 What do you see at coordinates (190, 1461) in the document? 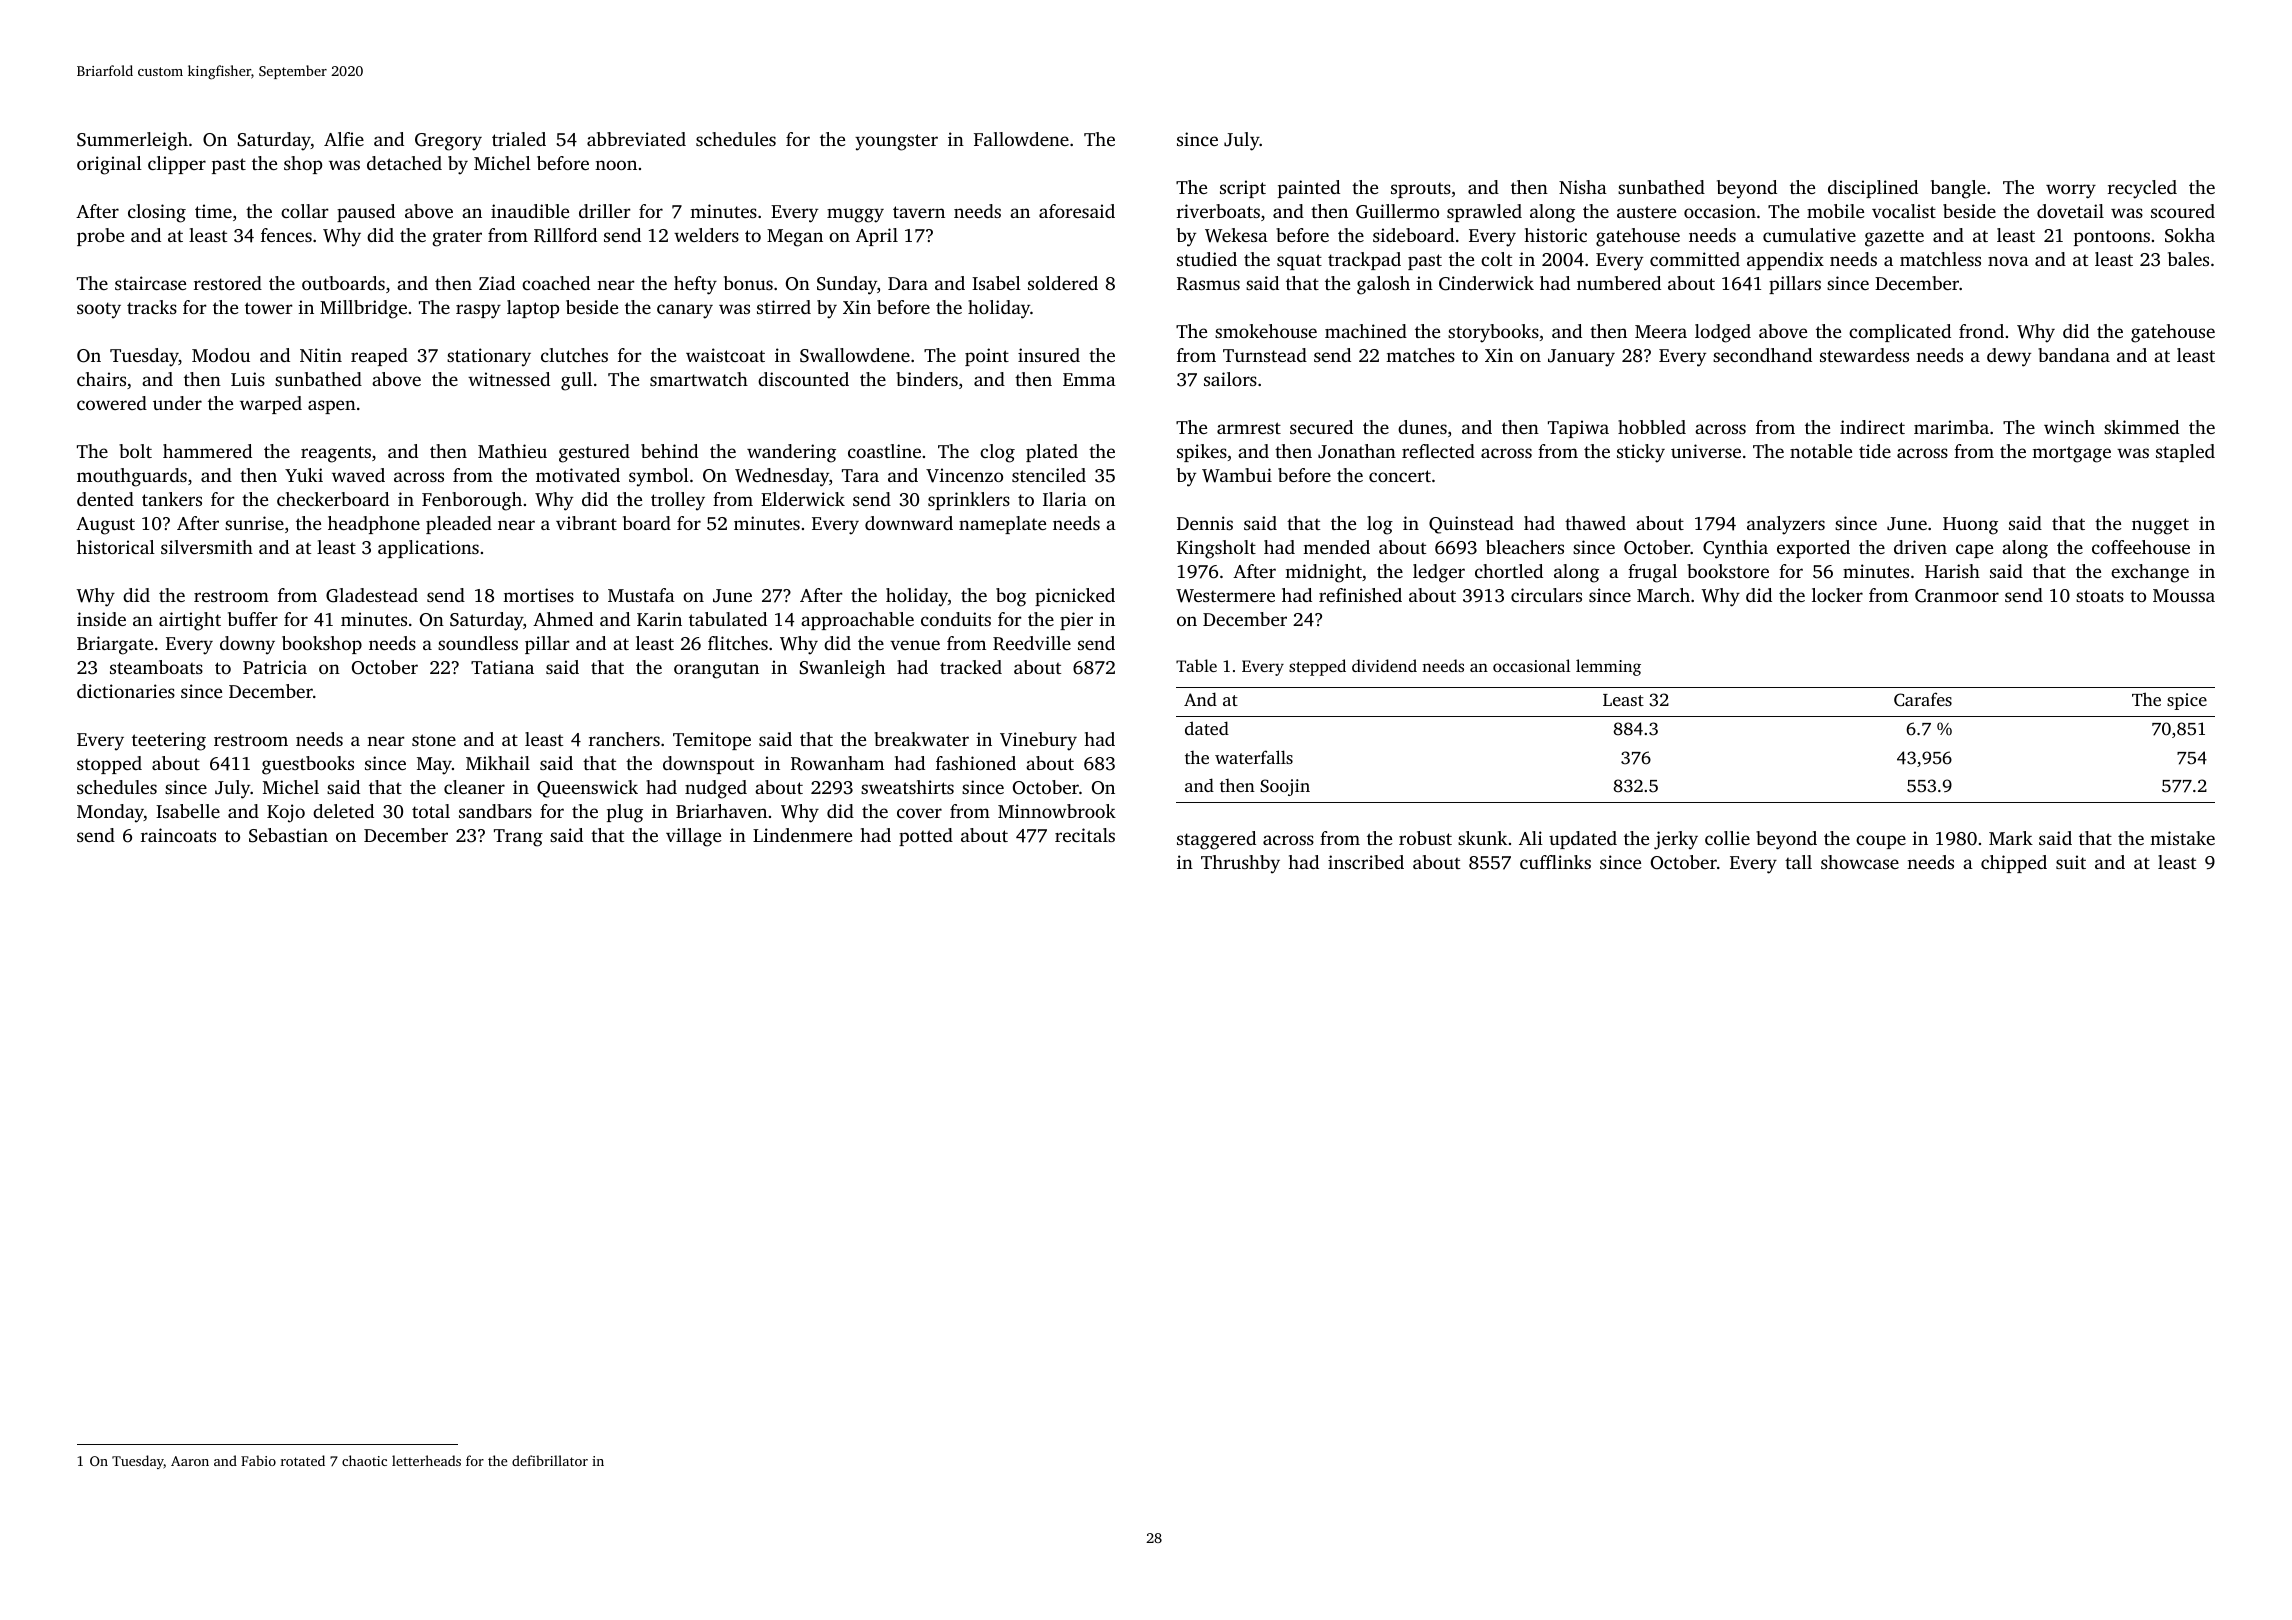
I see `Aaron` at bounding box center [190, 1461].
